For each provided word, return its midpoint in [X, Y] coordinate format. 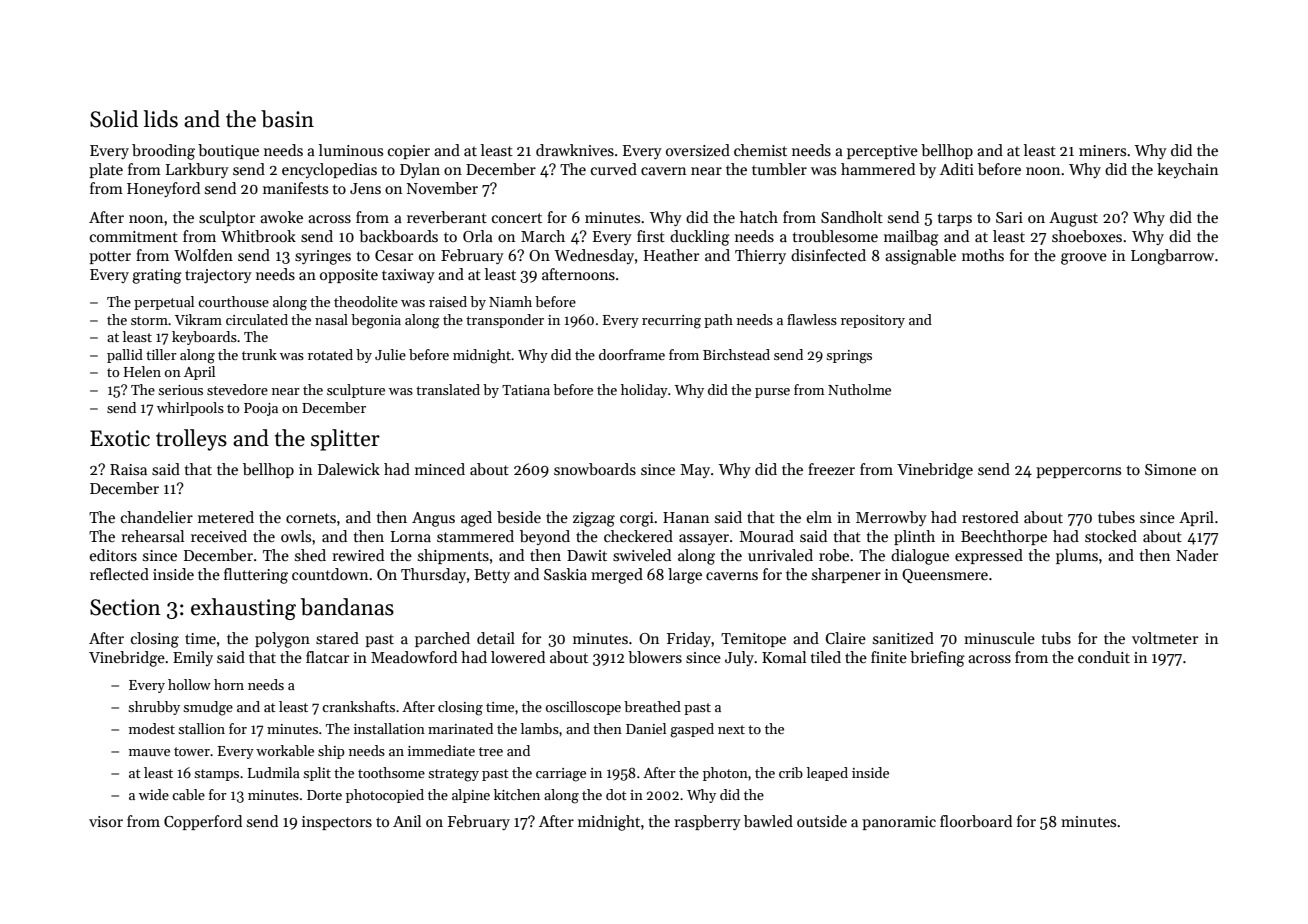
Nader [1197, 555]
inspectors [337, 823]
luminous [351, 150]
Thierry [760, 256]
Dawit [587, 555]
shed [310, 555]
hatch [759, 217]
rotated [330, 354]
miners [1102, 150]
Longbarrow [1172, 257]
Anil [407, 821]
